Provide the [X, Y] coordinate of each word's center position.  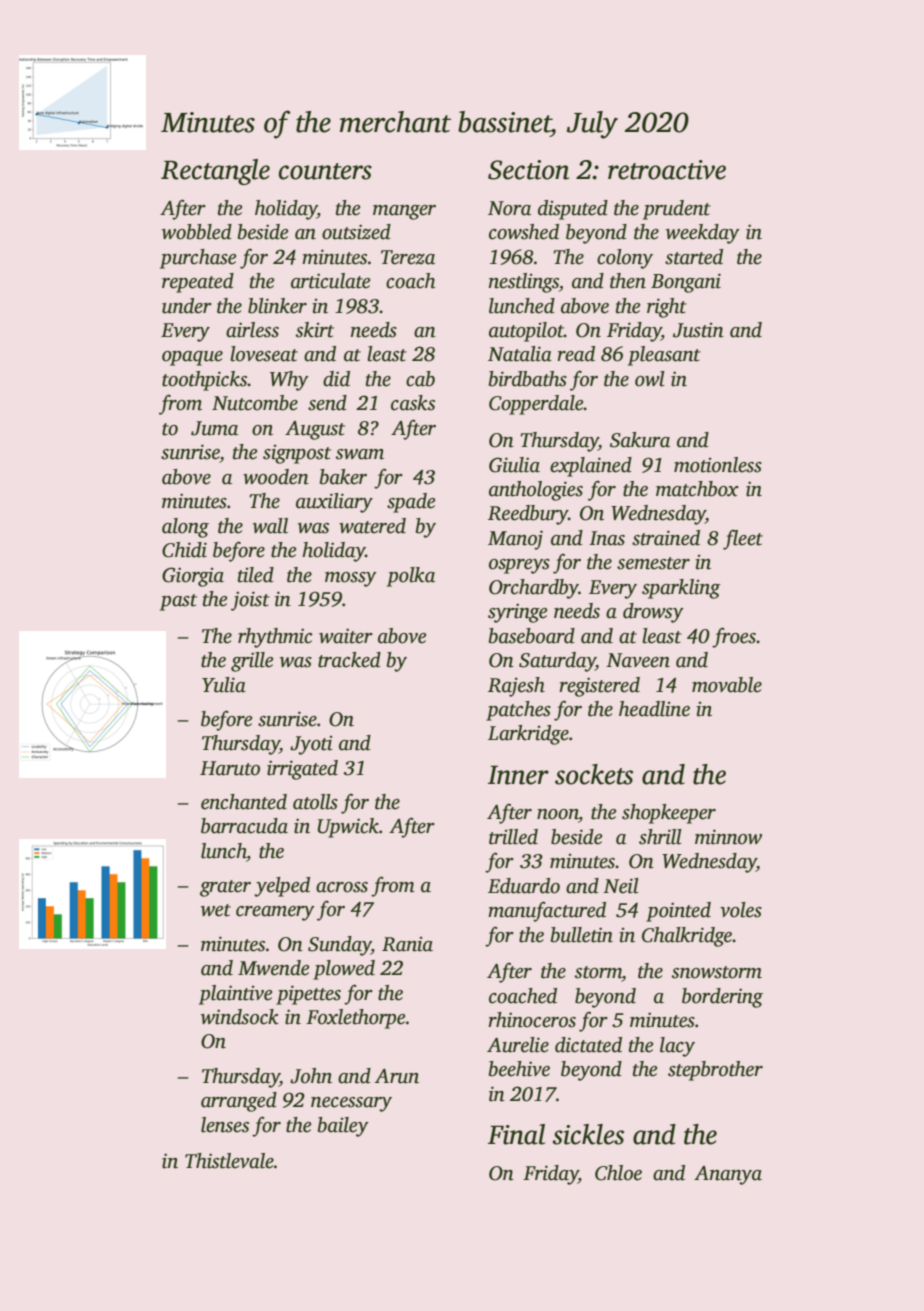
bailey [343, 1127]
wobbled [197, 232]
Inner [518, 775]
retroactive [667, 170]
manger [404, 212]
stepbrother [715, 1071]
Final [516, 1134]
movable [727, 685]
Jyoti [311, 745]
